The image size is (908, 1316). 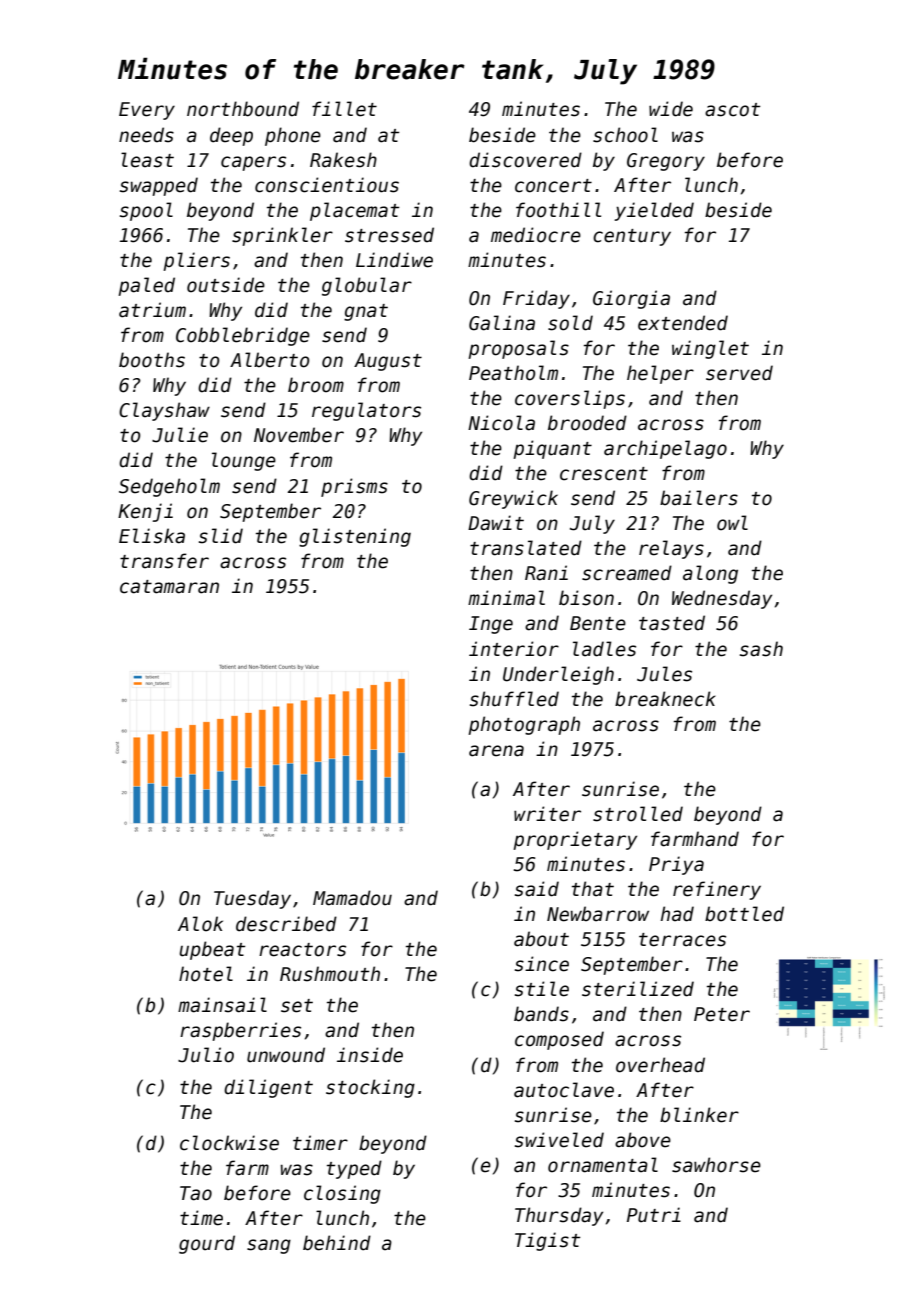 What do you see at coordinates (231, 136) in the document?
I see `deep` at bounding box center [231, 136].
